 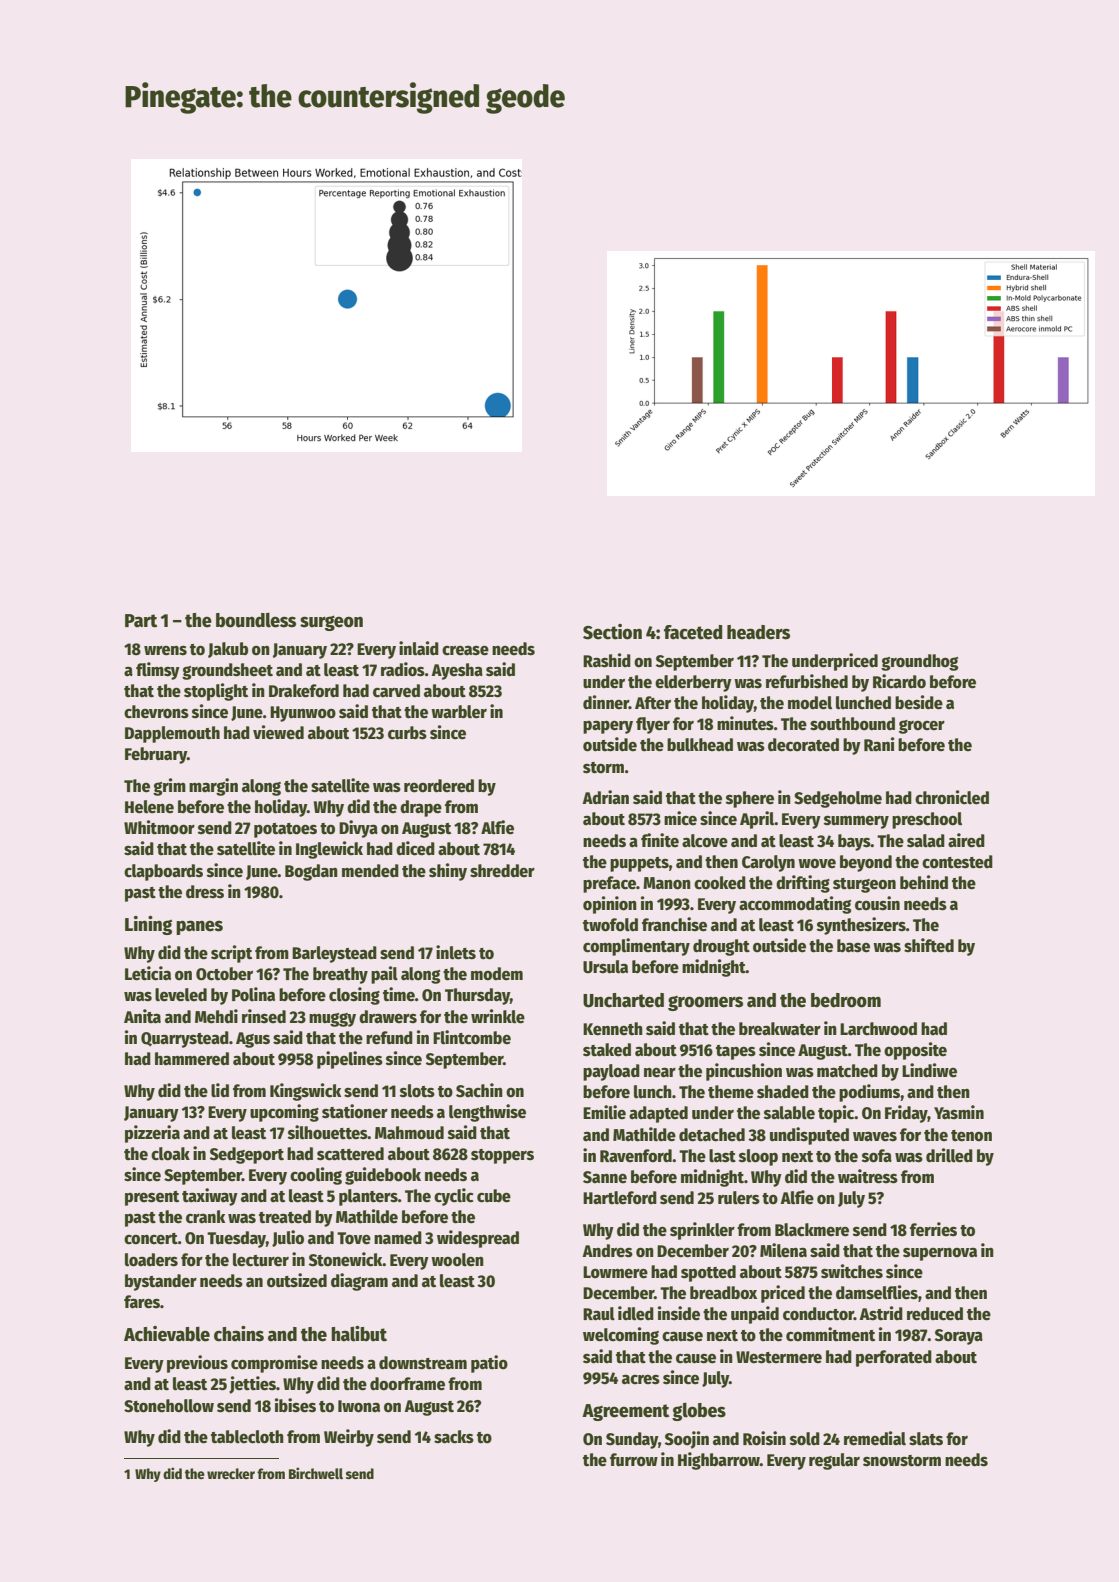 I want to click on Rashid, so click(x=607, y=660).
